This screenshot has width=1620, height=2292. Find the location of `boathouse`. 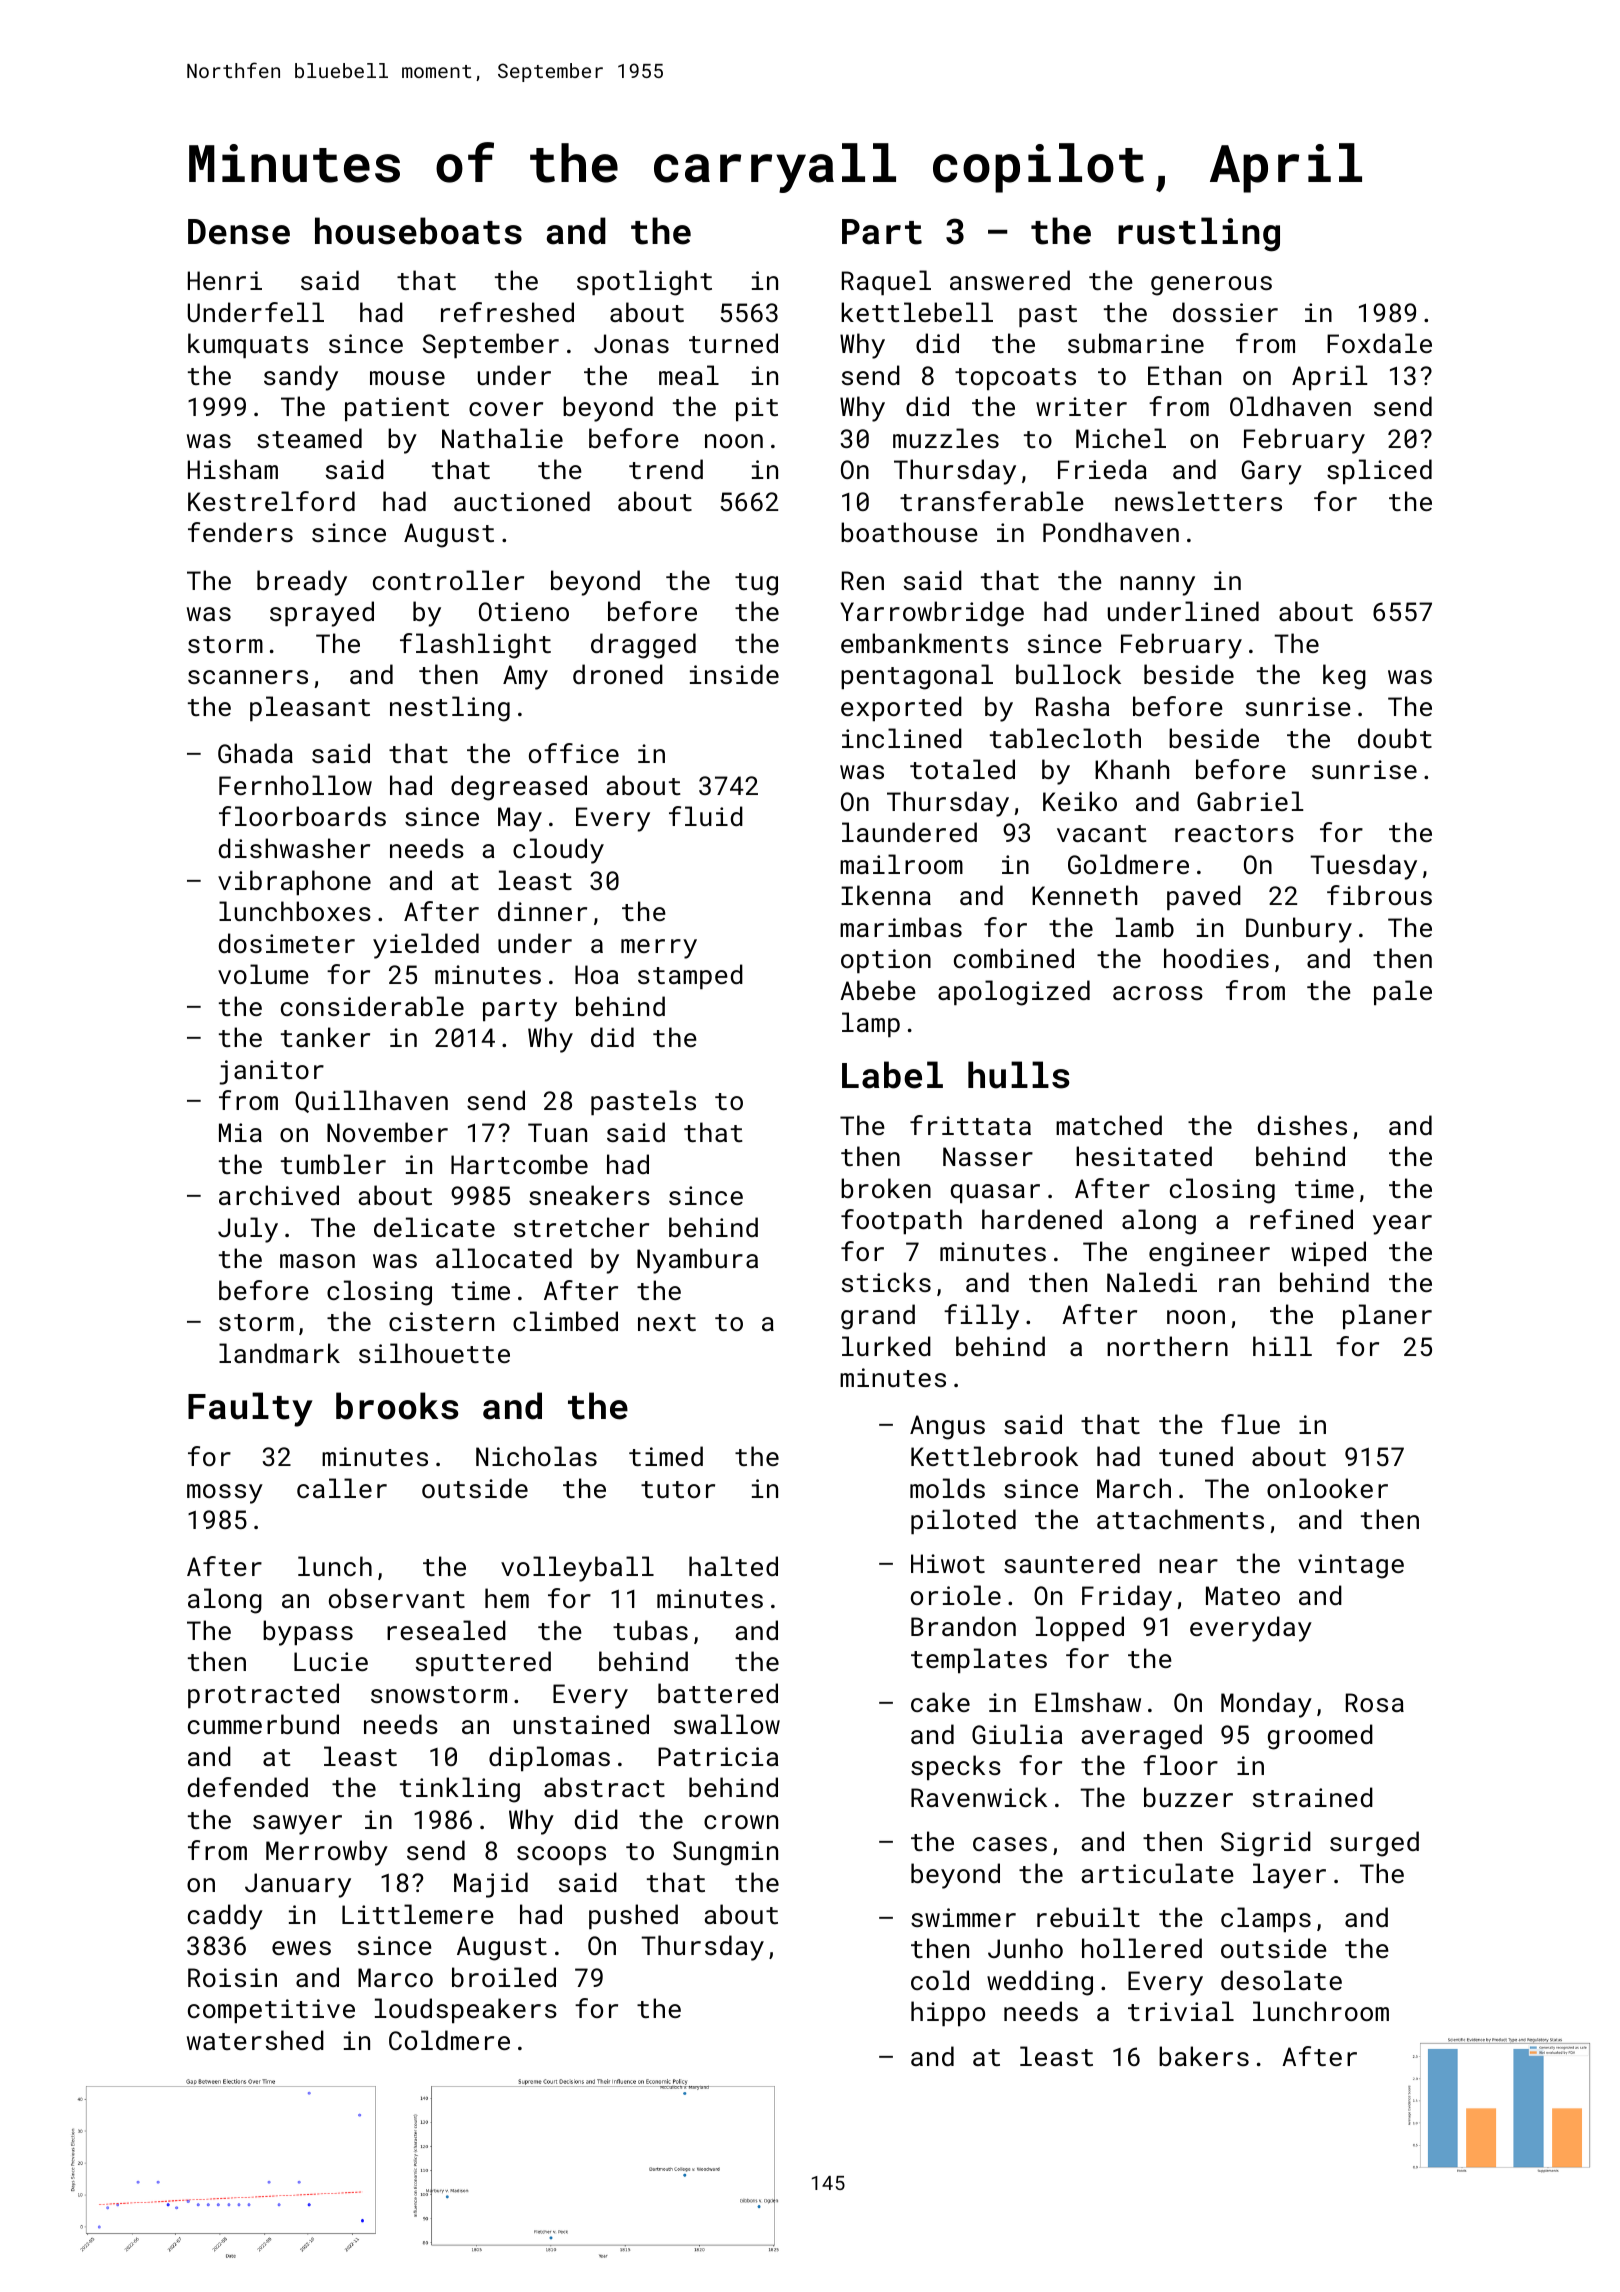

boathouse is located at coordinates (909, 532).
